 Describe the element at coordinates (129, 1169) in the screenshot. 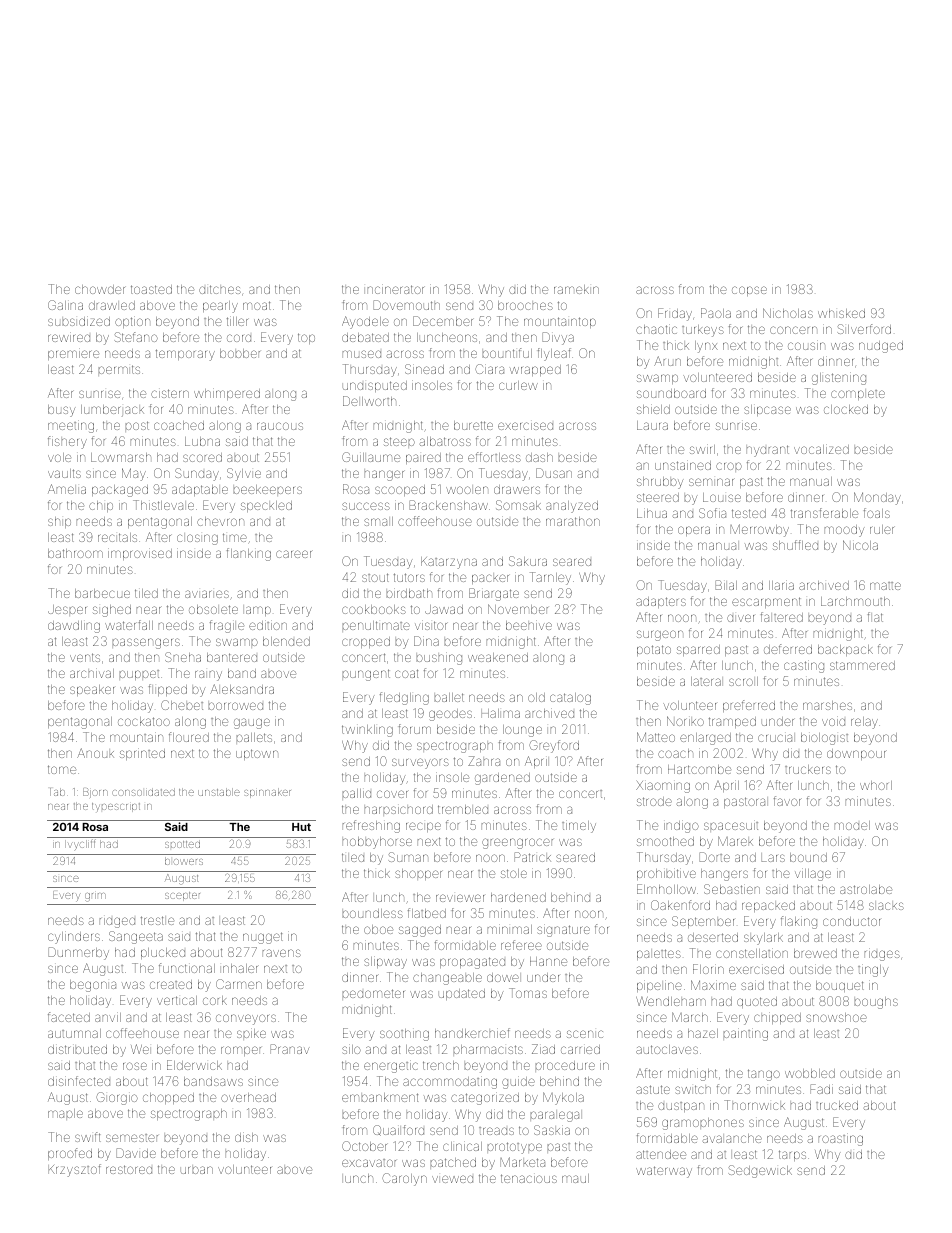

I see `restored` at that location.
